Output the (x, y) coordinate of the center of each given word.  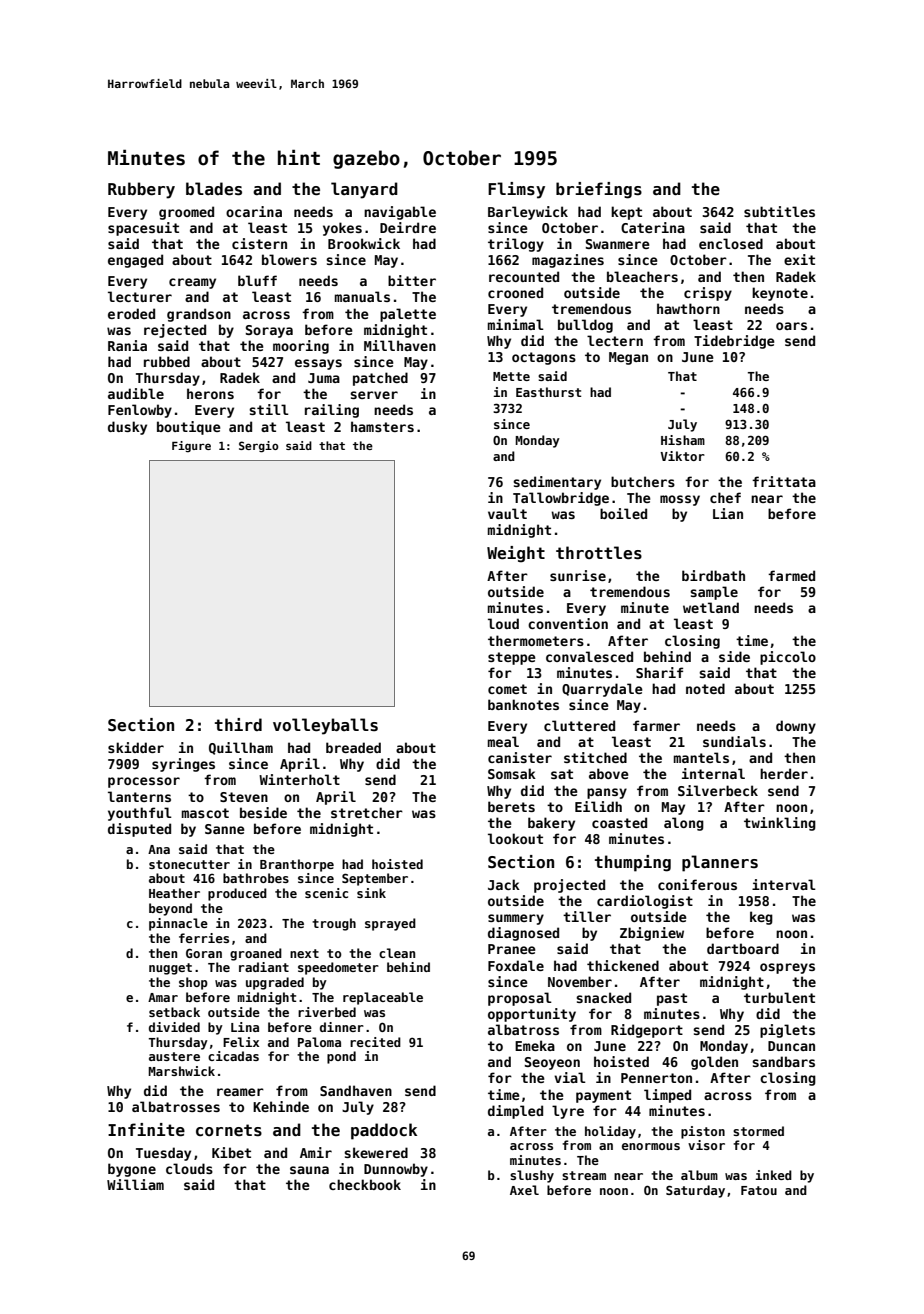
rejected (175, 331)
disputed (139, 830)
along (684, 824)
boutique (189, 428)
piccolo (788, 658)
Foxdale (516, 965)
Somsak (512, 773)
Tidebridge (734, 342)
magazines (568, 261)
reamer (240, 1092)
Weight (516, 554)
